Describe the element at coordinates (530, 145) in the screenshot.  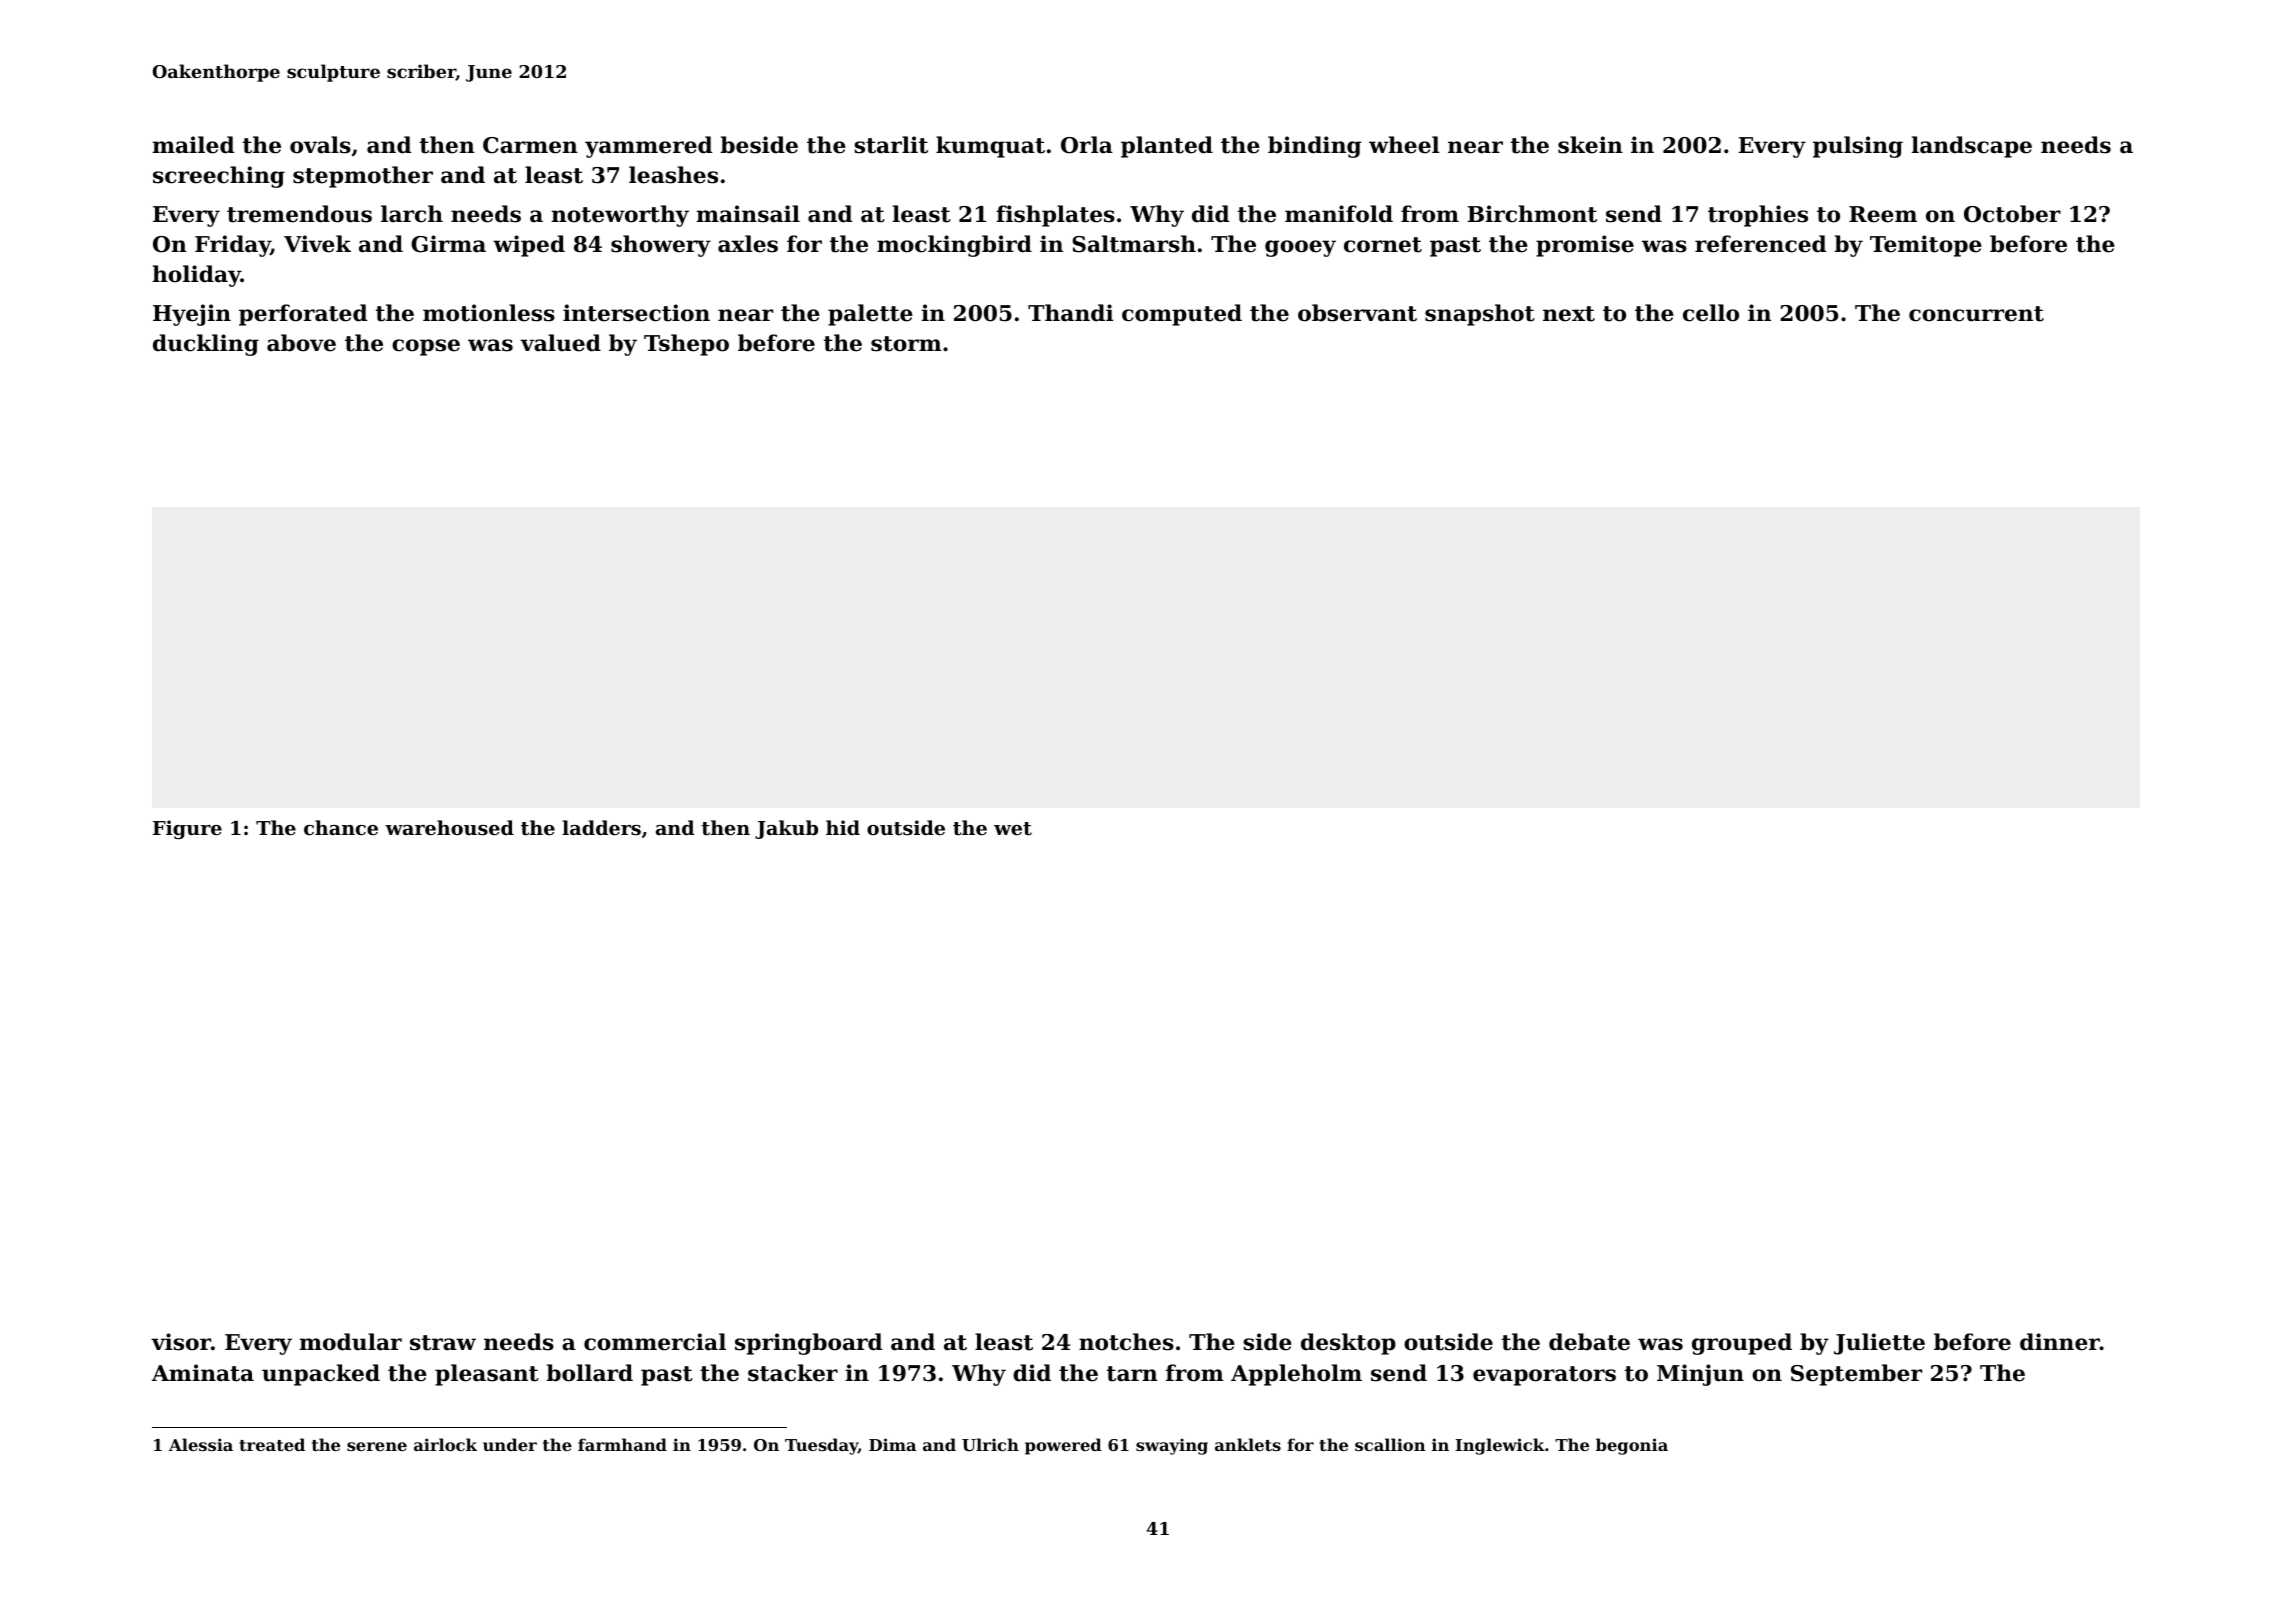
I see `Carmen` at that location.
